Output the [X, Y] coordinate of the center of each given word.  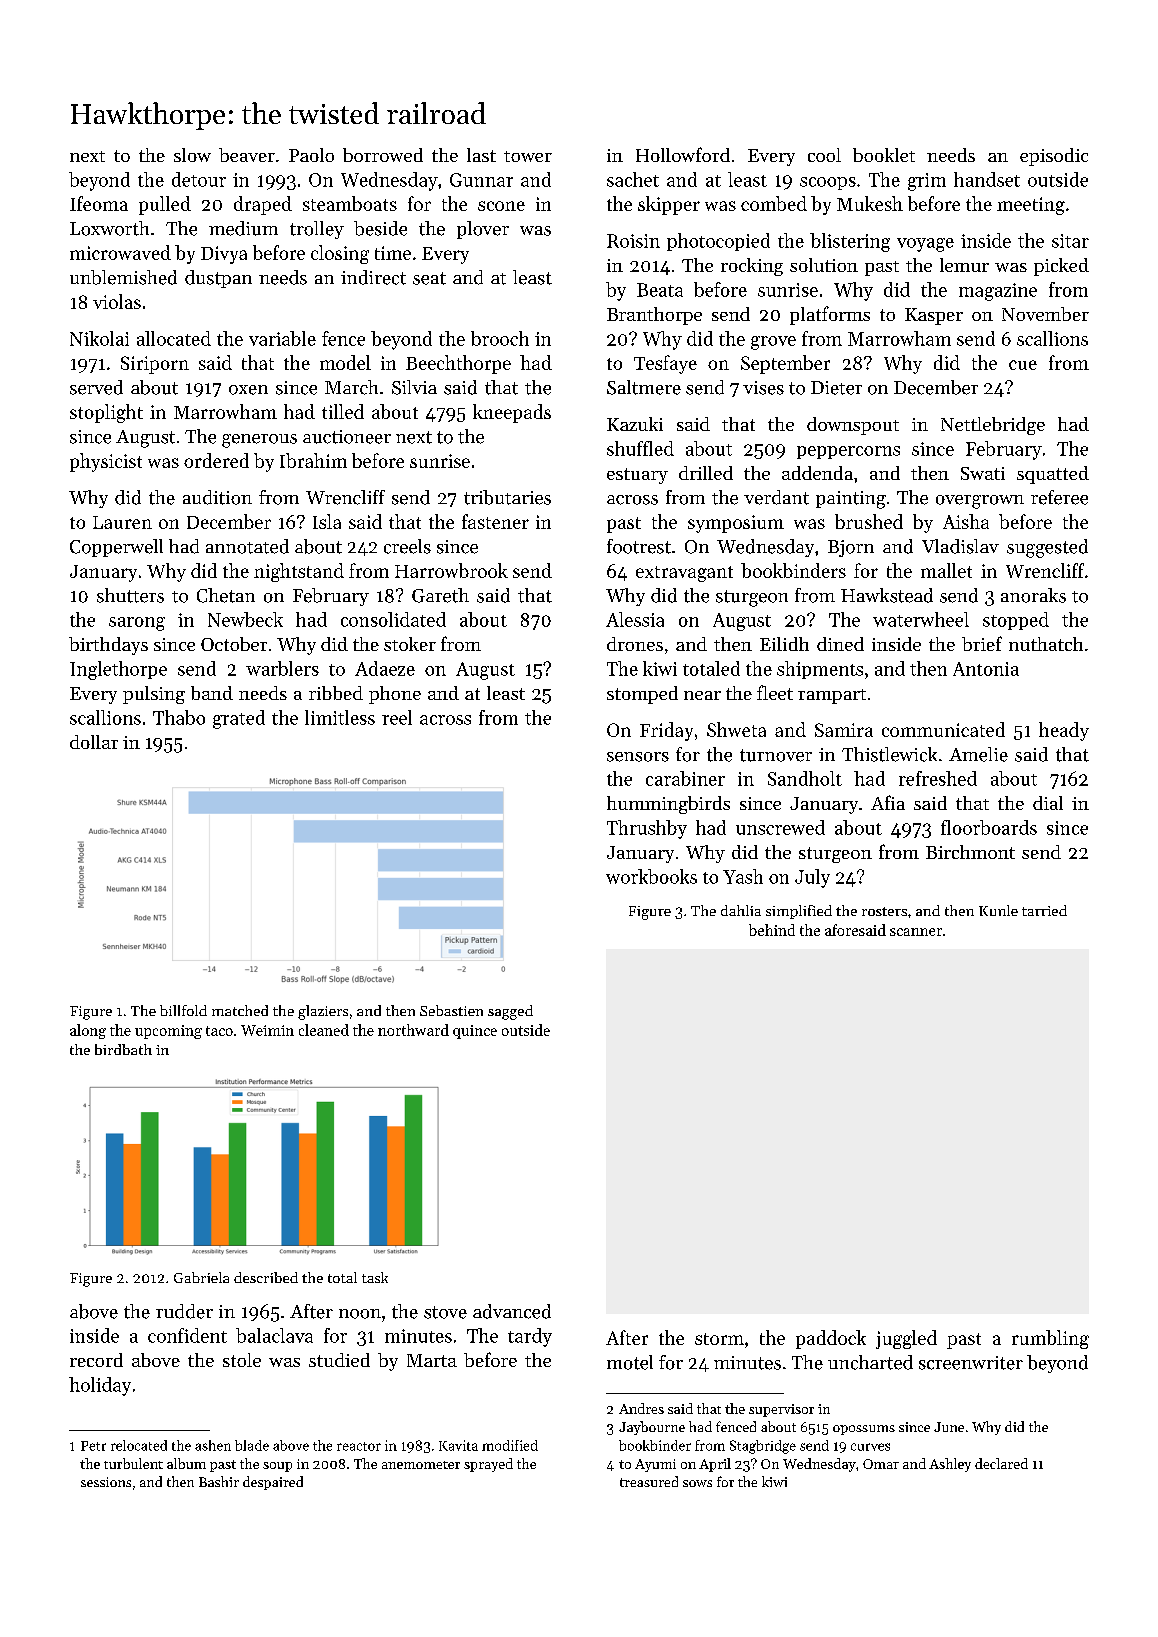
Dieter [836, 388]
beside [380, 228]
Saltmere [644, 387]
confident [187, 1335]
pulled [165, 205]
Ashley [950, 1465]
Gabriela [201, 1277]
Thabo [179, 717]
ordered [216, 460]
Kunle [998, 910]
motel [630, 1362]
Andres [641, 1408]
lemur [964, 265]
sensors [638, 757]
